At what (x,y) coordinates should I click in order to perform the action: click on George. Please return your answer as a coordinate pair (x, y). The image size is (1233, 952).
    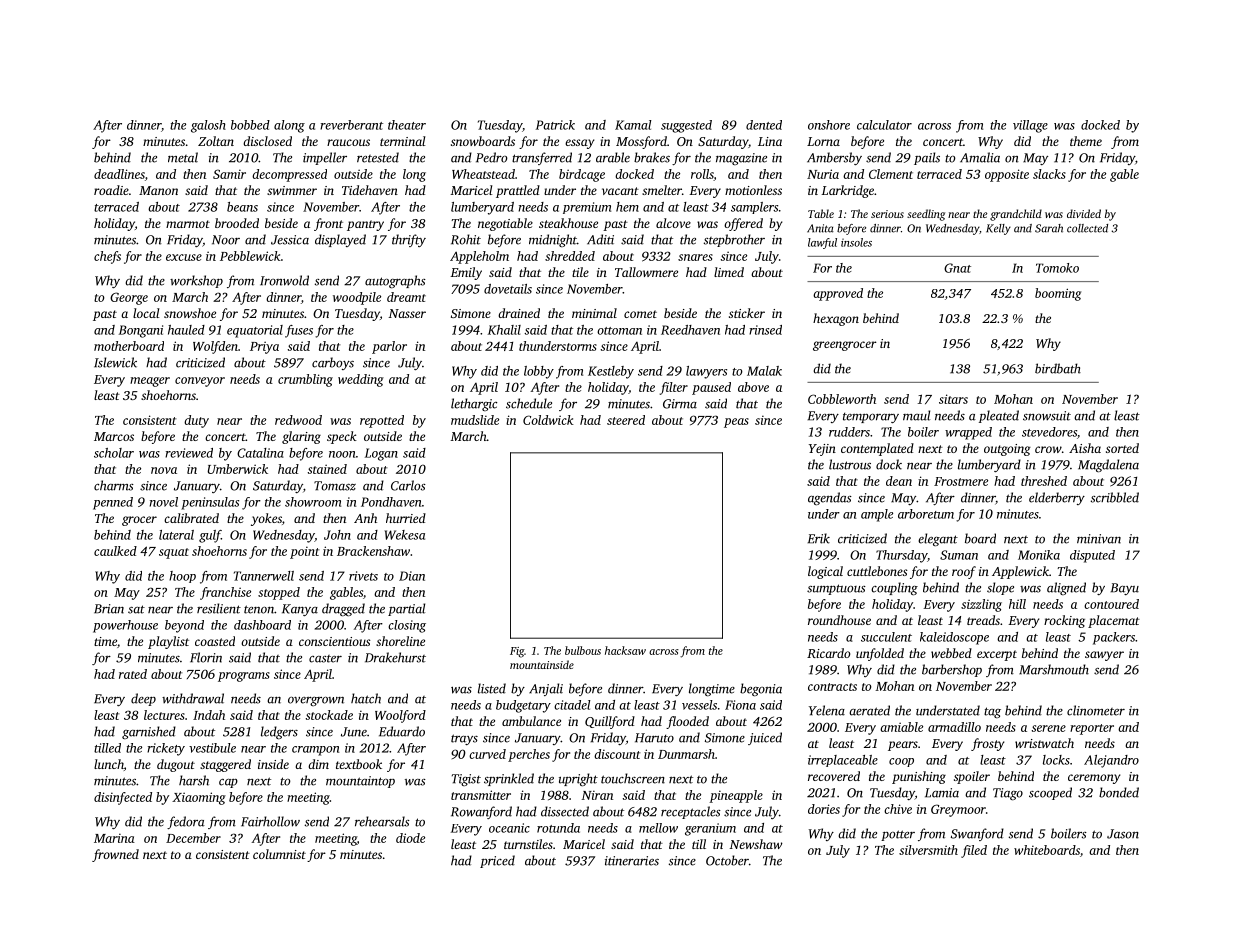
    Looking at the image, I should click on (129, 298).
